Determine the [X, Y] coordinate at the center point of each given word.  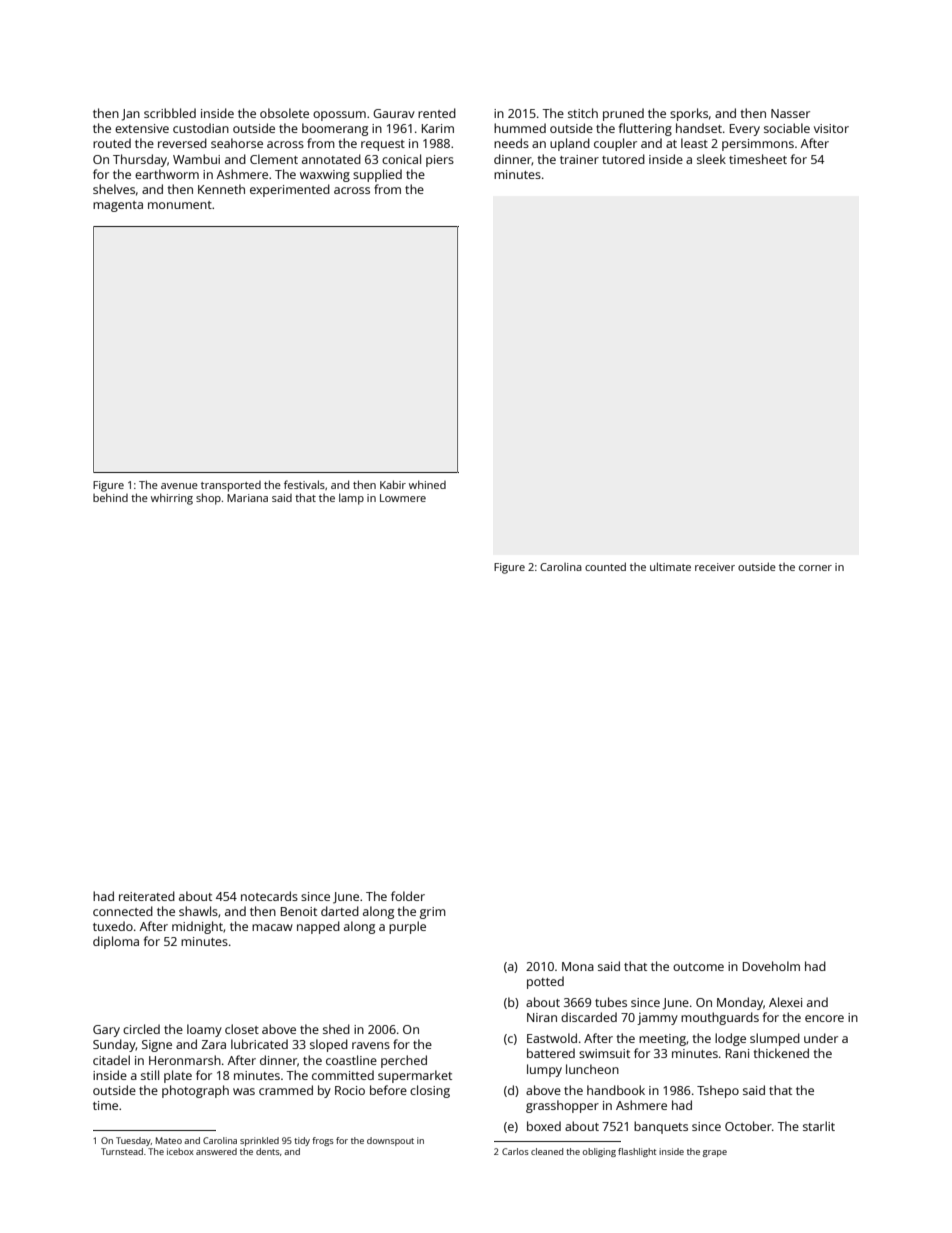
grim [433, 913]
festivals [304, 484]
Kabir [393, 484]
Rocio [350, 1090]
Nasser [790, 113]
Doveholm [771, 966]
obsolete [284, 113]
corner [815, 568]
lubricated [259, 1044]
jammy [657, 1019]
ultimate [670, 566]
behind [110, 497]
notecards [269, 896]
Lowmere [403, 498]
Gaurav [394, 113]
